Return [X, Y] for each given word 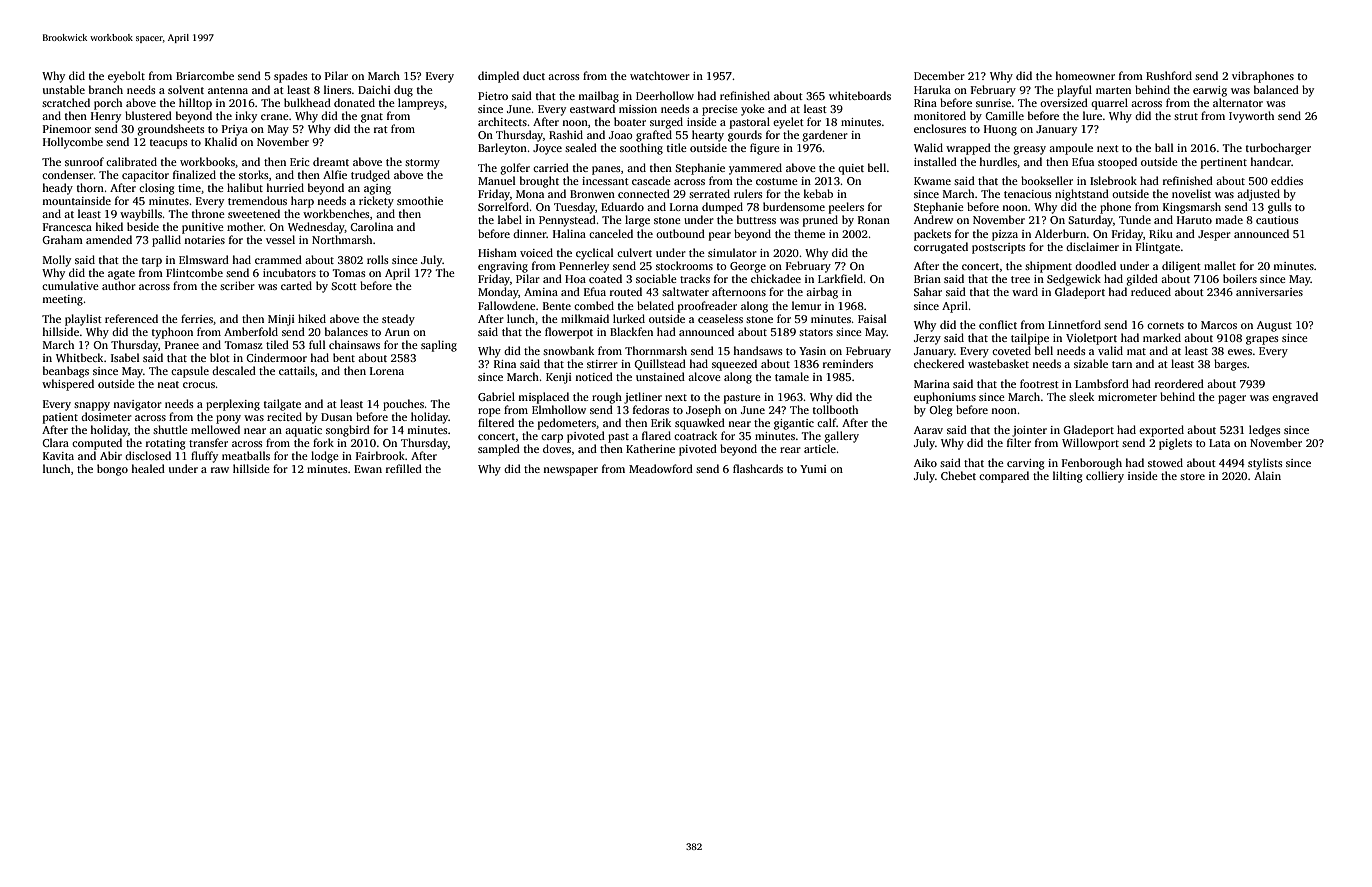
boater [630, 121]
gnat [372, 118]
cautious [1277, 220]
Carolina [371, 226]
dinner [530, 233]
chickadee [776, 278]
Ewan [368, 469]
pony [228, 419]
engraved [1295, 398]
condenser [68, 174]
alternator [1238, 102]
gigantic [794, 424]
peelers [846, 208]
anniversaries [1269, 292]
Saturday [1090, 221]
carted [296, 285]
